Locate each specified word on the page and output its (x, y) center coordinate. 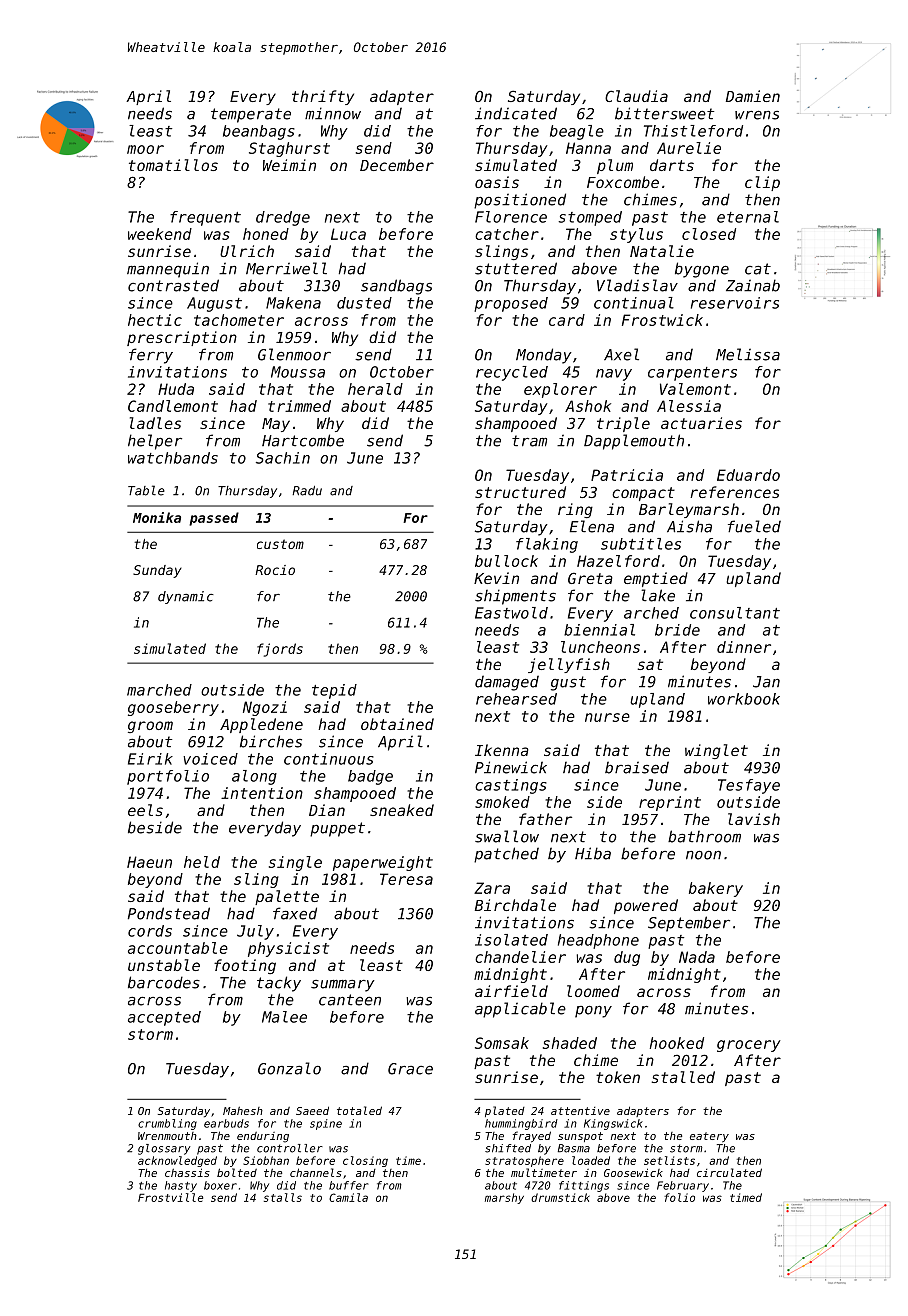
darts (672, 165)
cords (150, 931)
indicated (516, 113)
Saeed (312, 1110)
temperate (251, 115)
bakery (716, 889)
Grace (410, 1069)
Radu (307, 491)
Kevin (496, 578)
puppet (337, 829)
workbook (744, 699)
